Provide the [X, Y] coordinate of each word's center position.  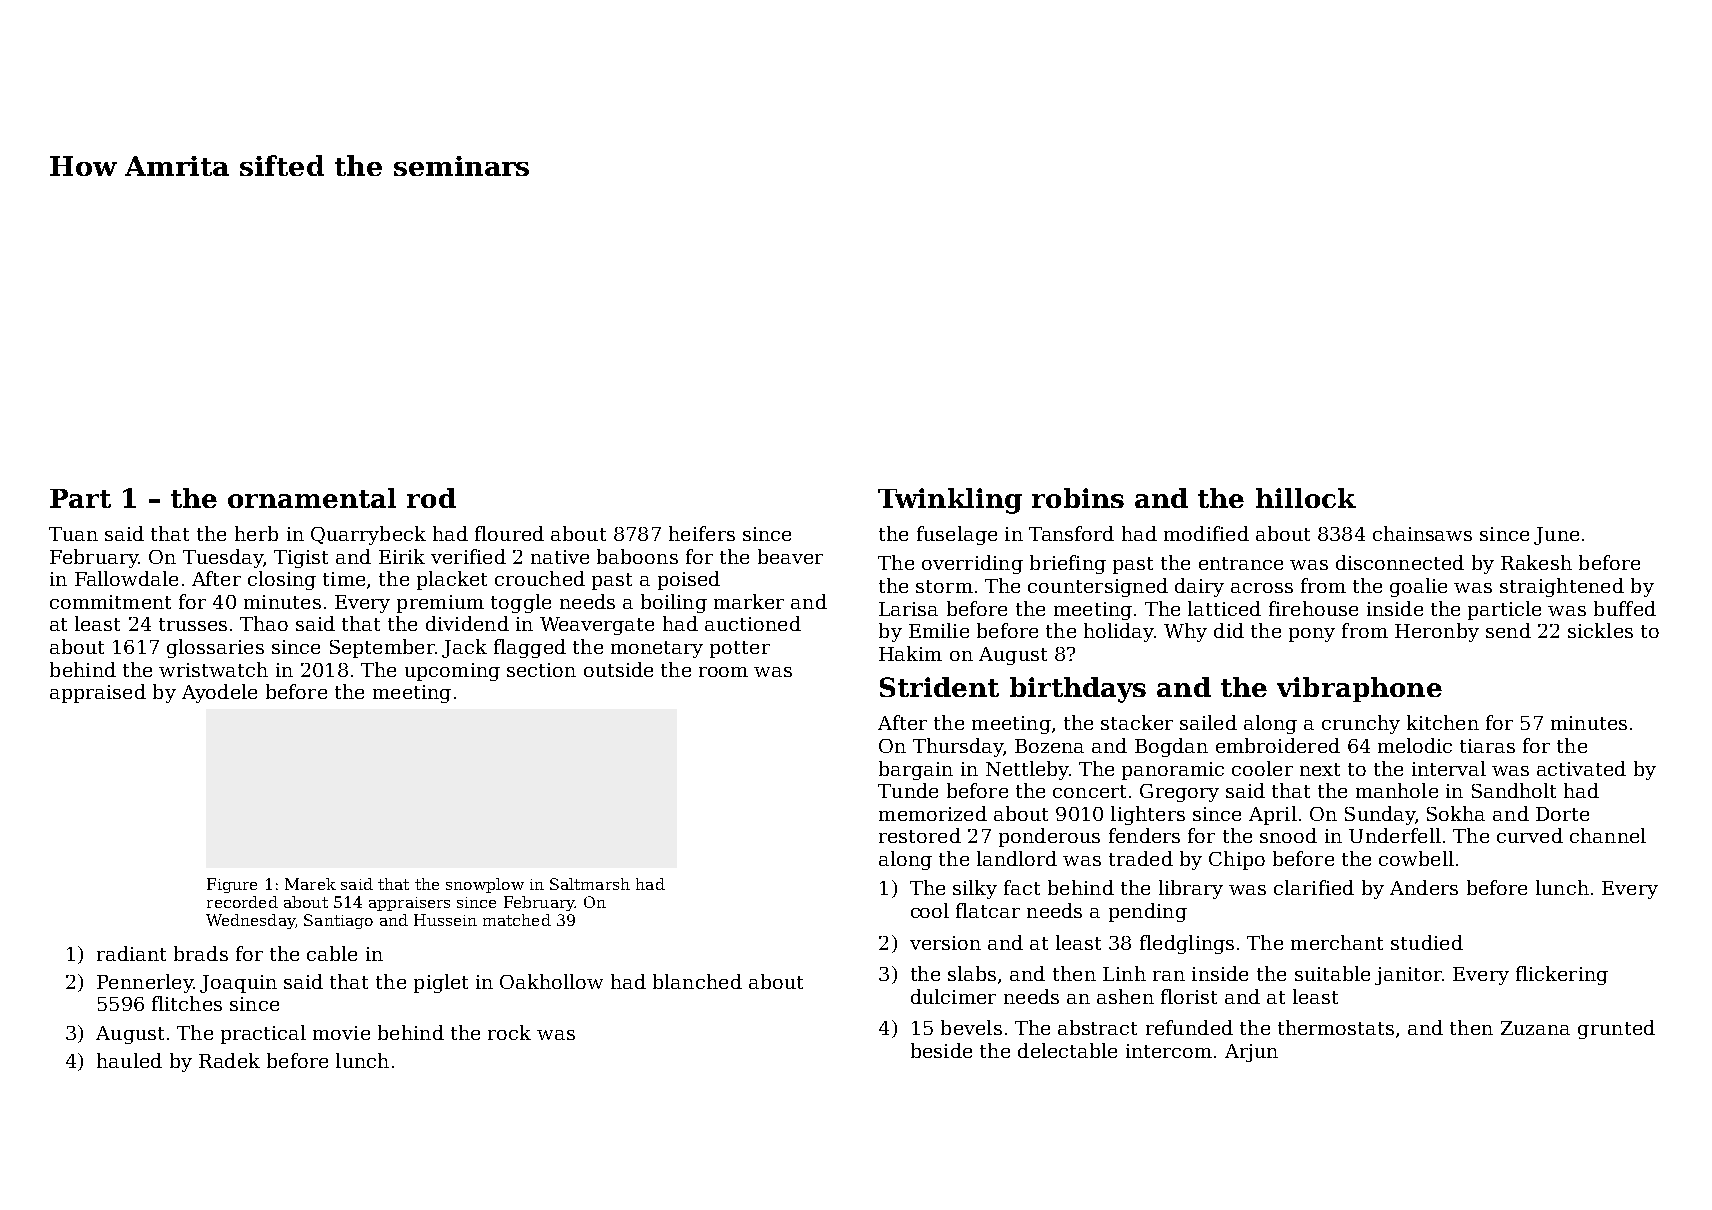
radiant [131, 953]
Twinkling [950, 501]
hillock [1306, 498]
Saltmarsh [590, 884]
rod [431, 498]
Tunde [908, 790]
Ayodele [219, 693]
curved [1530, 835]
